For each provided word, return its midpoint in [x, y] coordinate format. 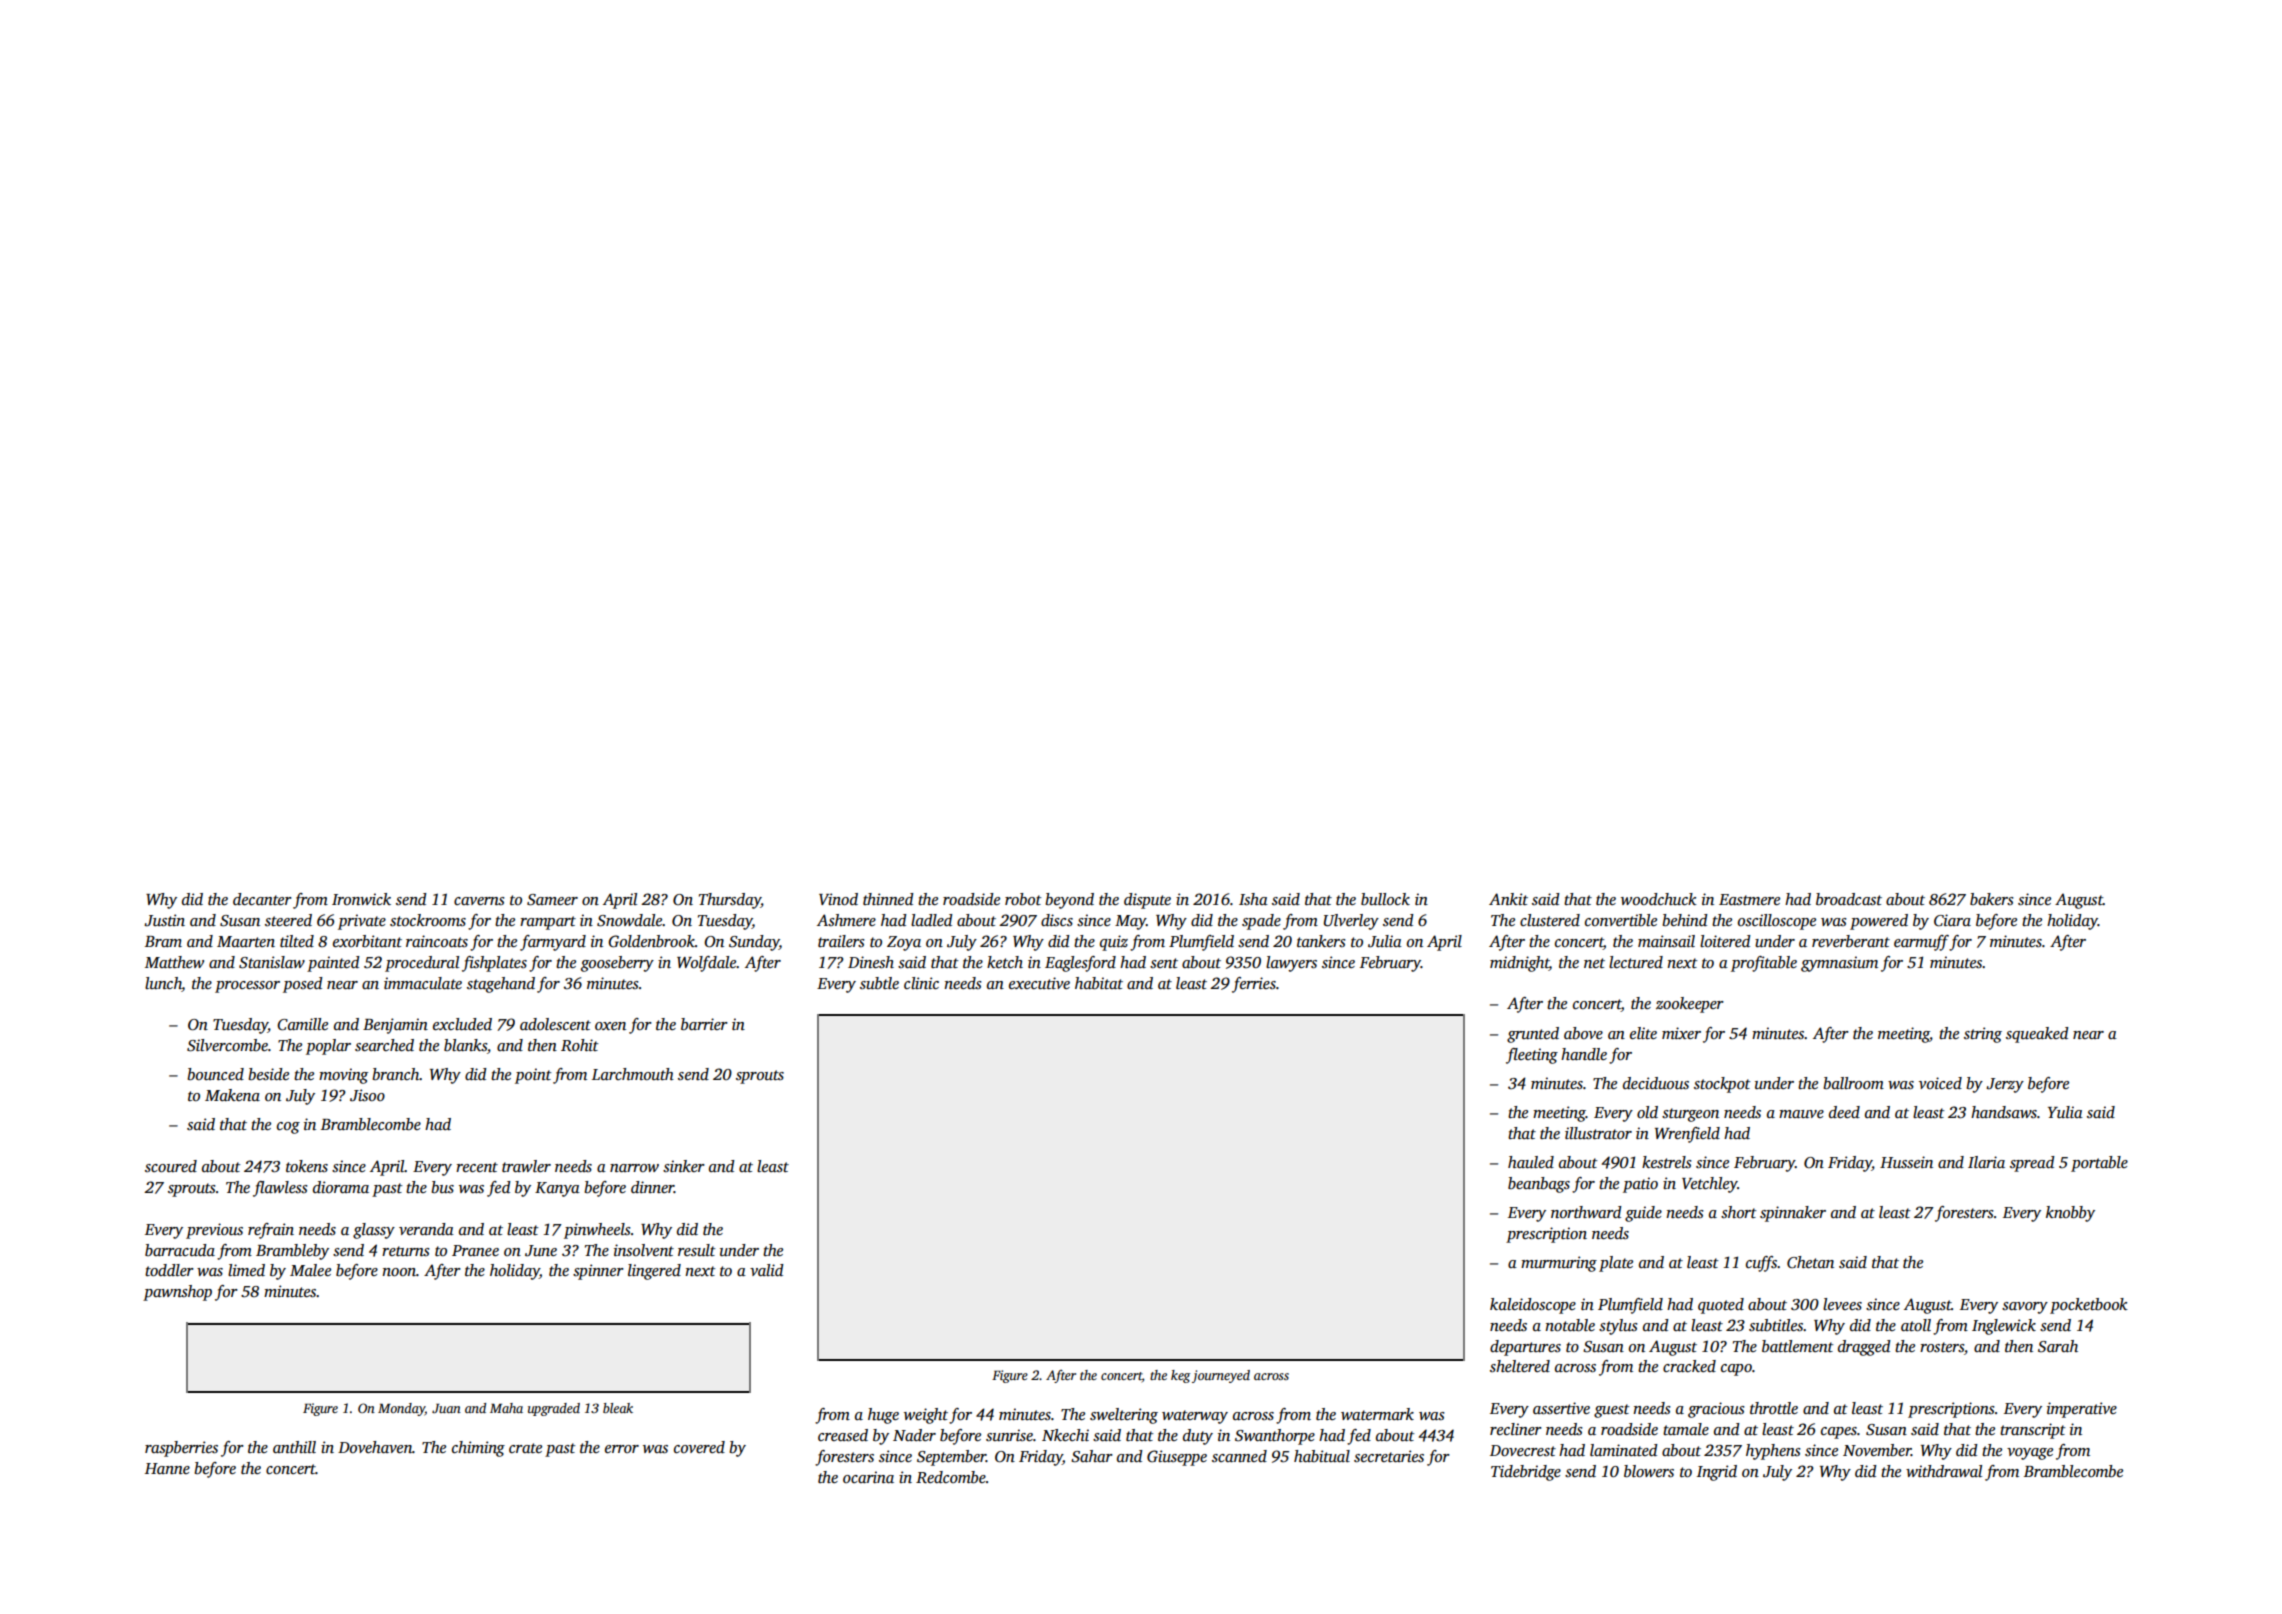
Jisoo [367, 1095]
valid [767, 1270]
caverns [479, 901]
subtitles [1776, 1325]
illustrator [1598, 1133]
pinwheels [597, 1231]
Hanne [167, 1468]
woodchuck [1659, 899]
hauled [1531, 1162]
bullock [1385, 899]
